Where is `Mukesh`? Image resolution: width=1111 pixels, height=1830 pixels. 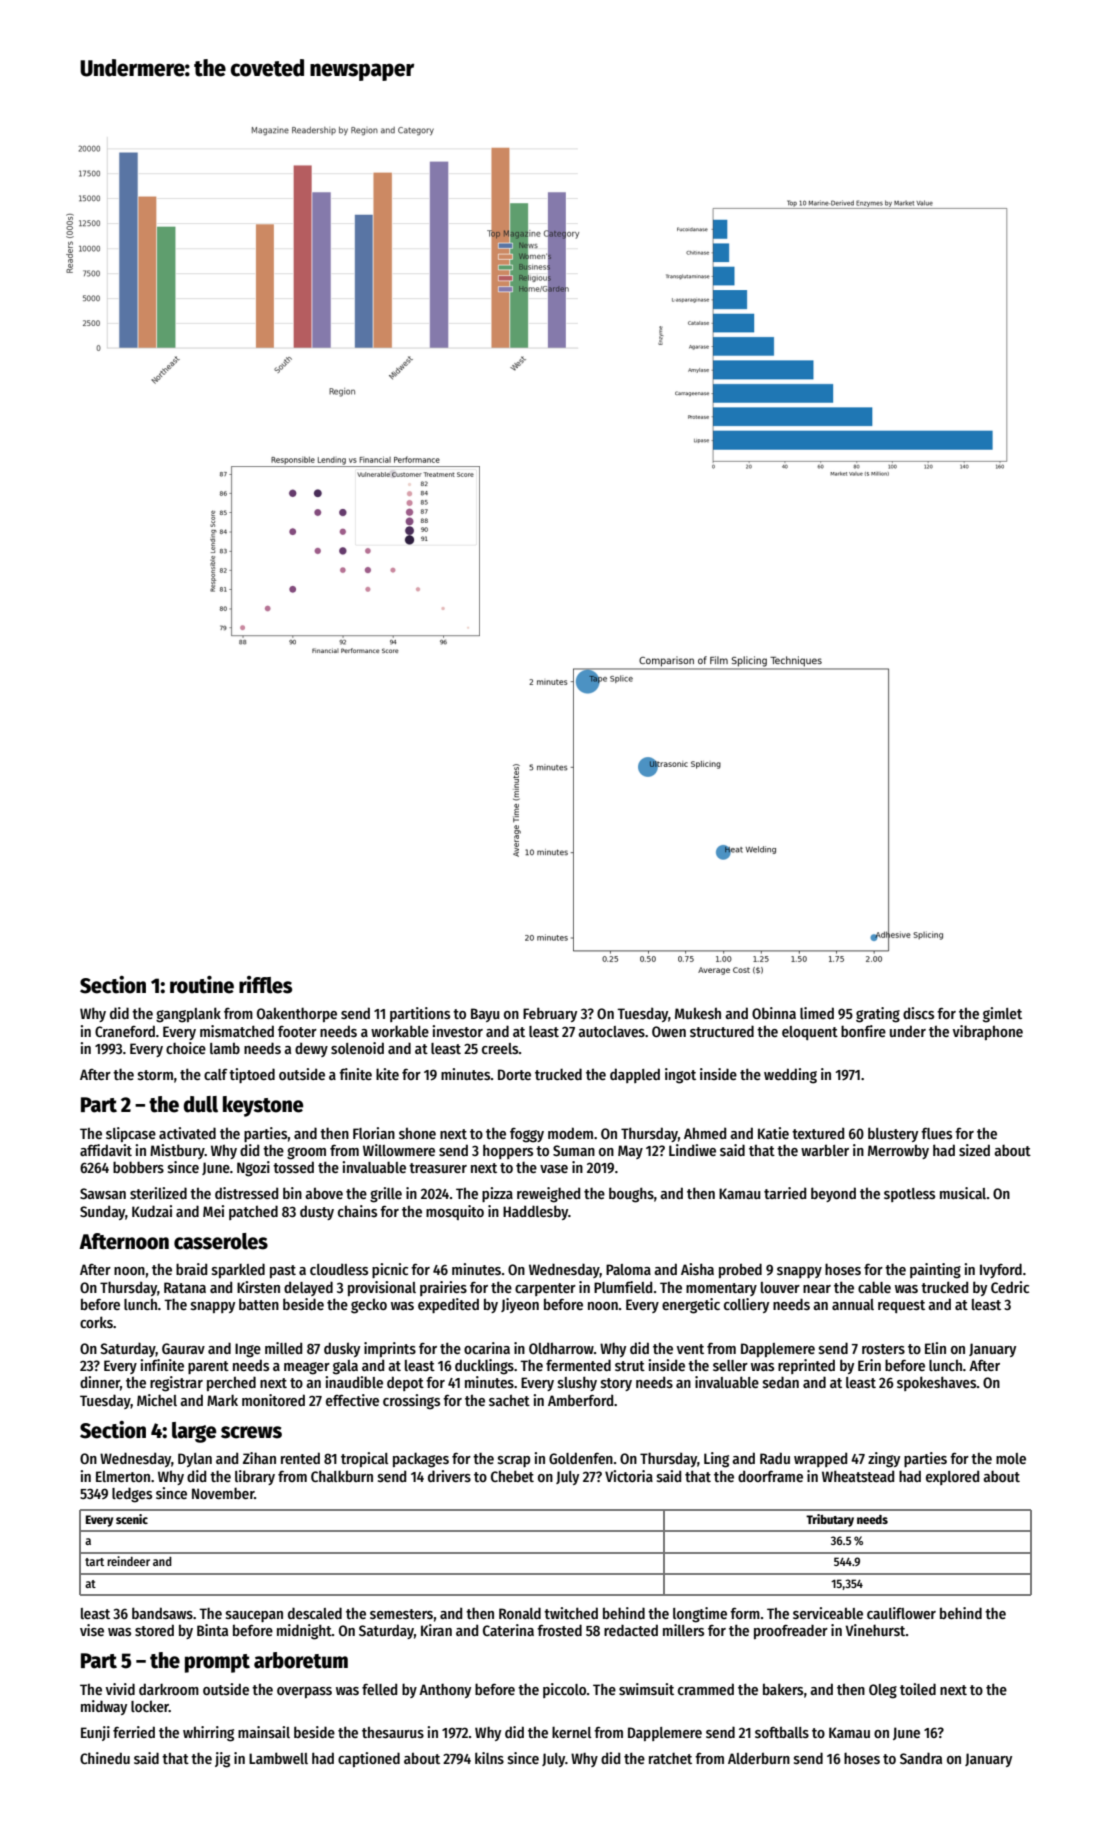 Mukesh is located at coordinates (698, 1013).
